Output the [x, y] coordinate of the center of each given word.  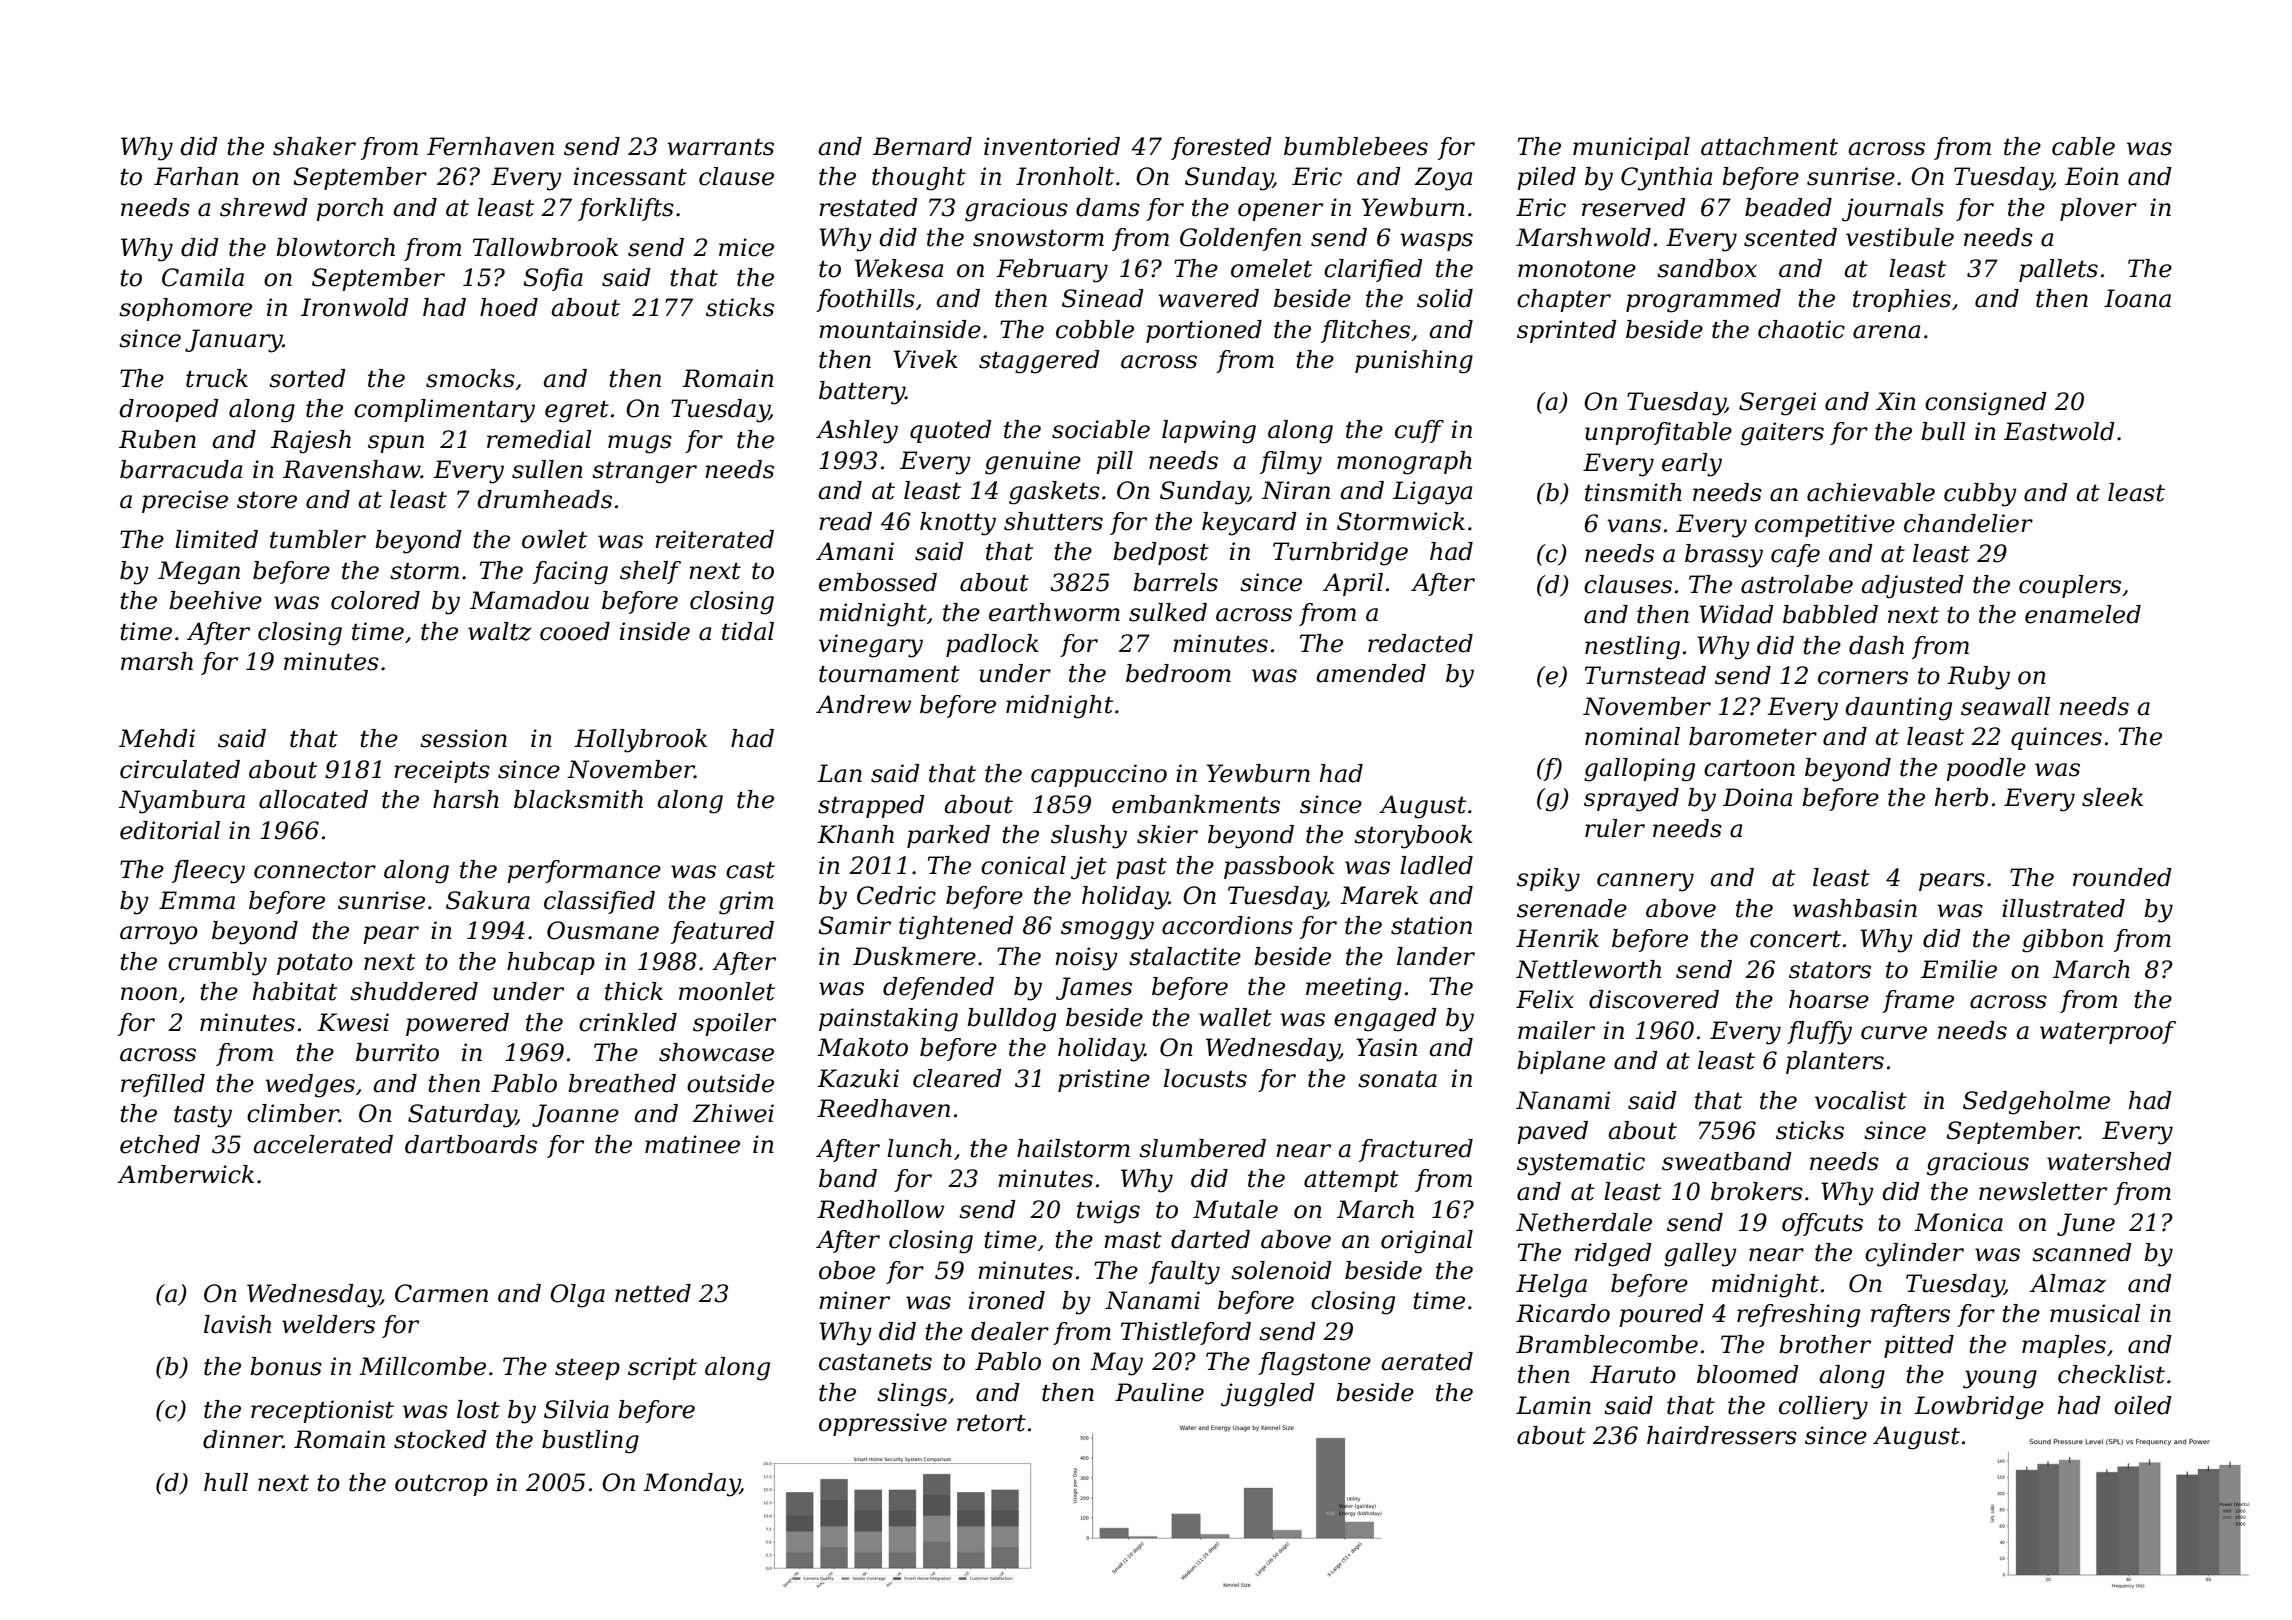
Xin [1896, 401]
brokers [1757, 1191]
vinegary [871, 646]
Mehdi [157, 738]
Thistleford [1186, 1333]
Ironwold [355, 307]
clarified [1373, 270]
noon [149, 994]
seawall [2005, 706]
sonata [1397, 1079]
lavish [237, 1324]
